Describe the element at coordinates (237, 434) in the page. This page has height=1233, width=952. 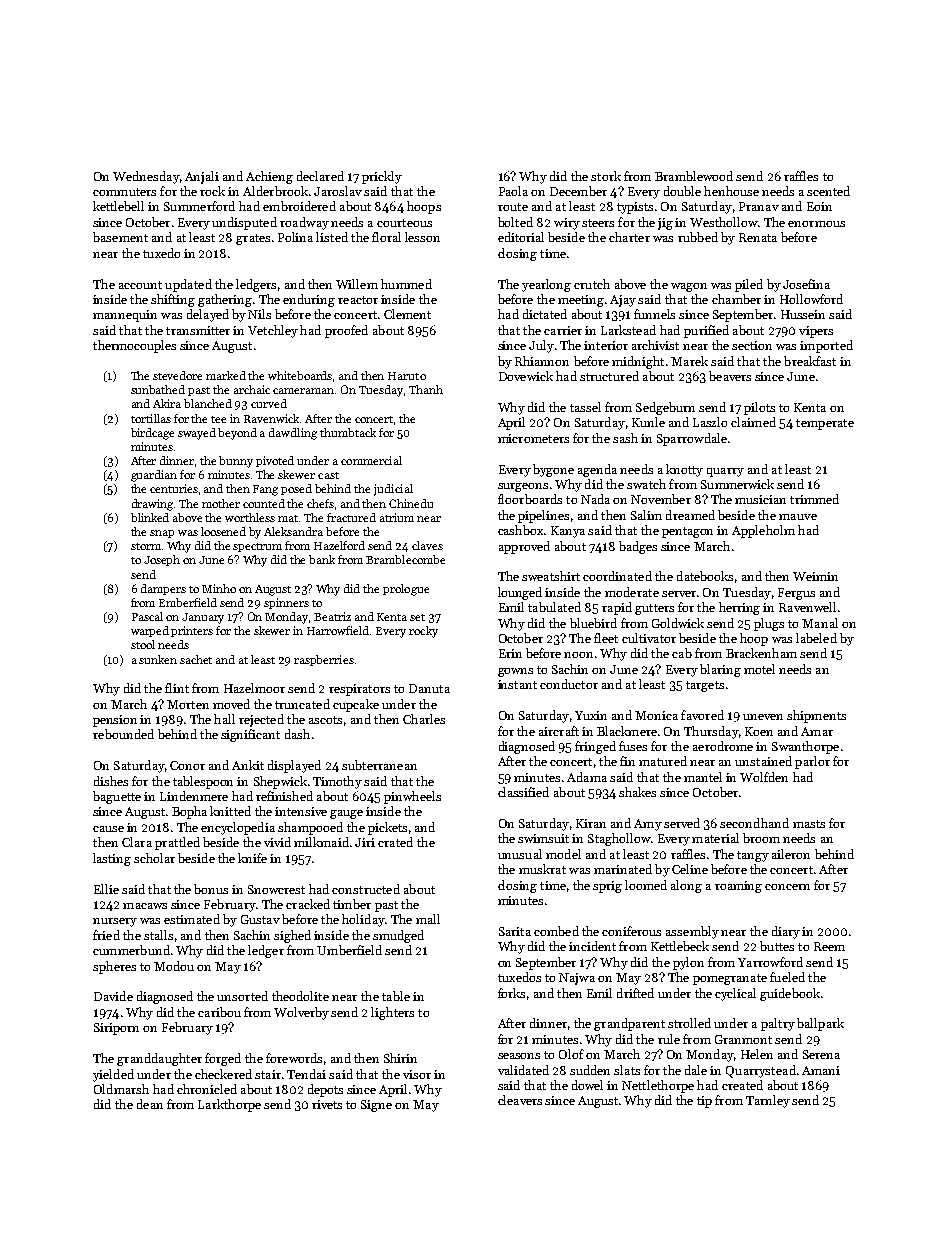
I see `beyond` at that location.
